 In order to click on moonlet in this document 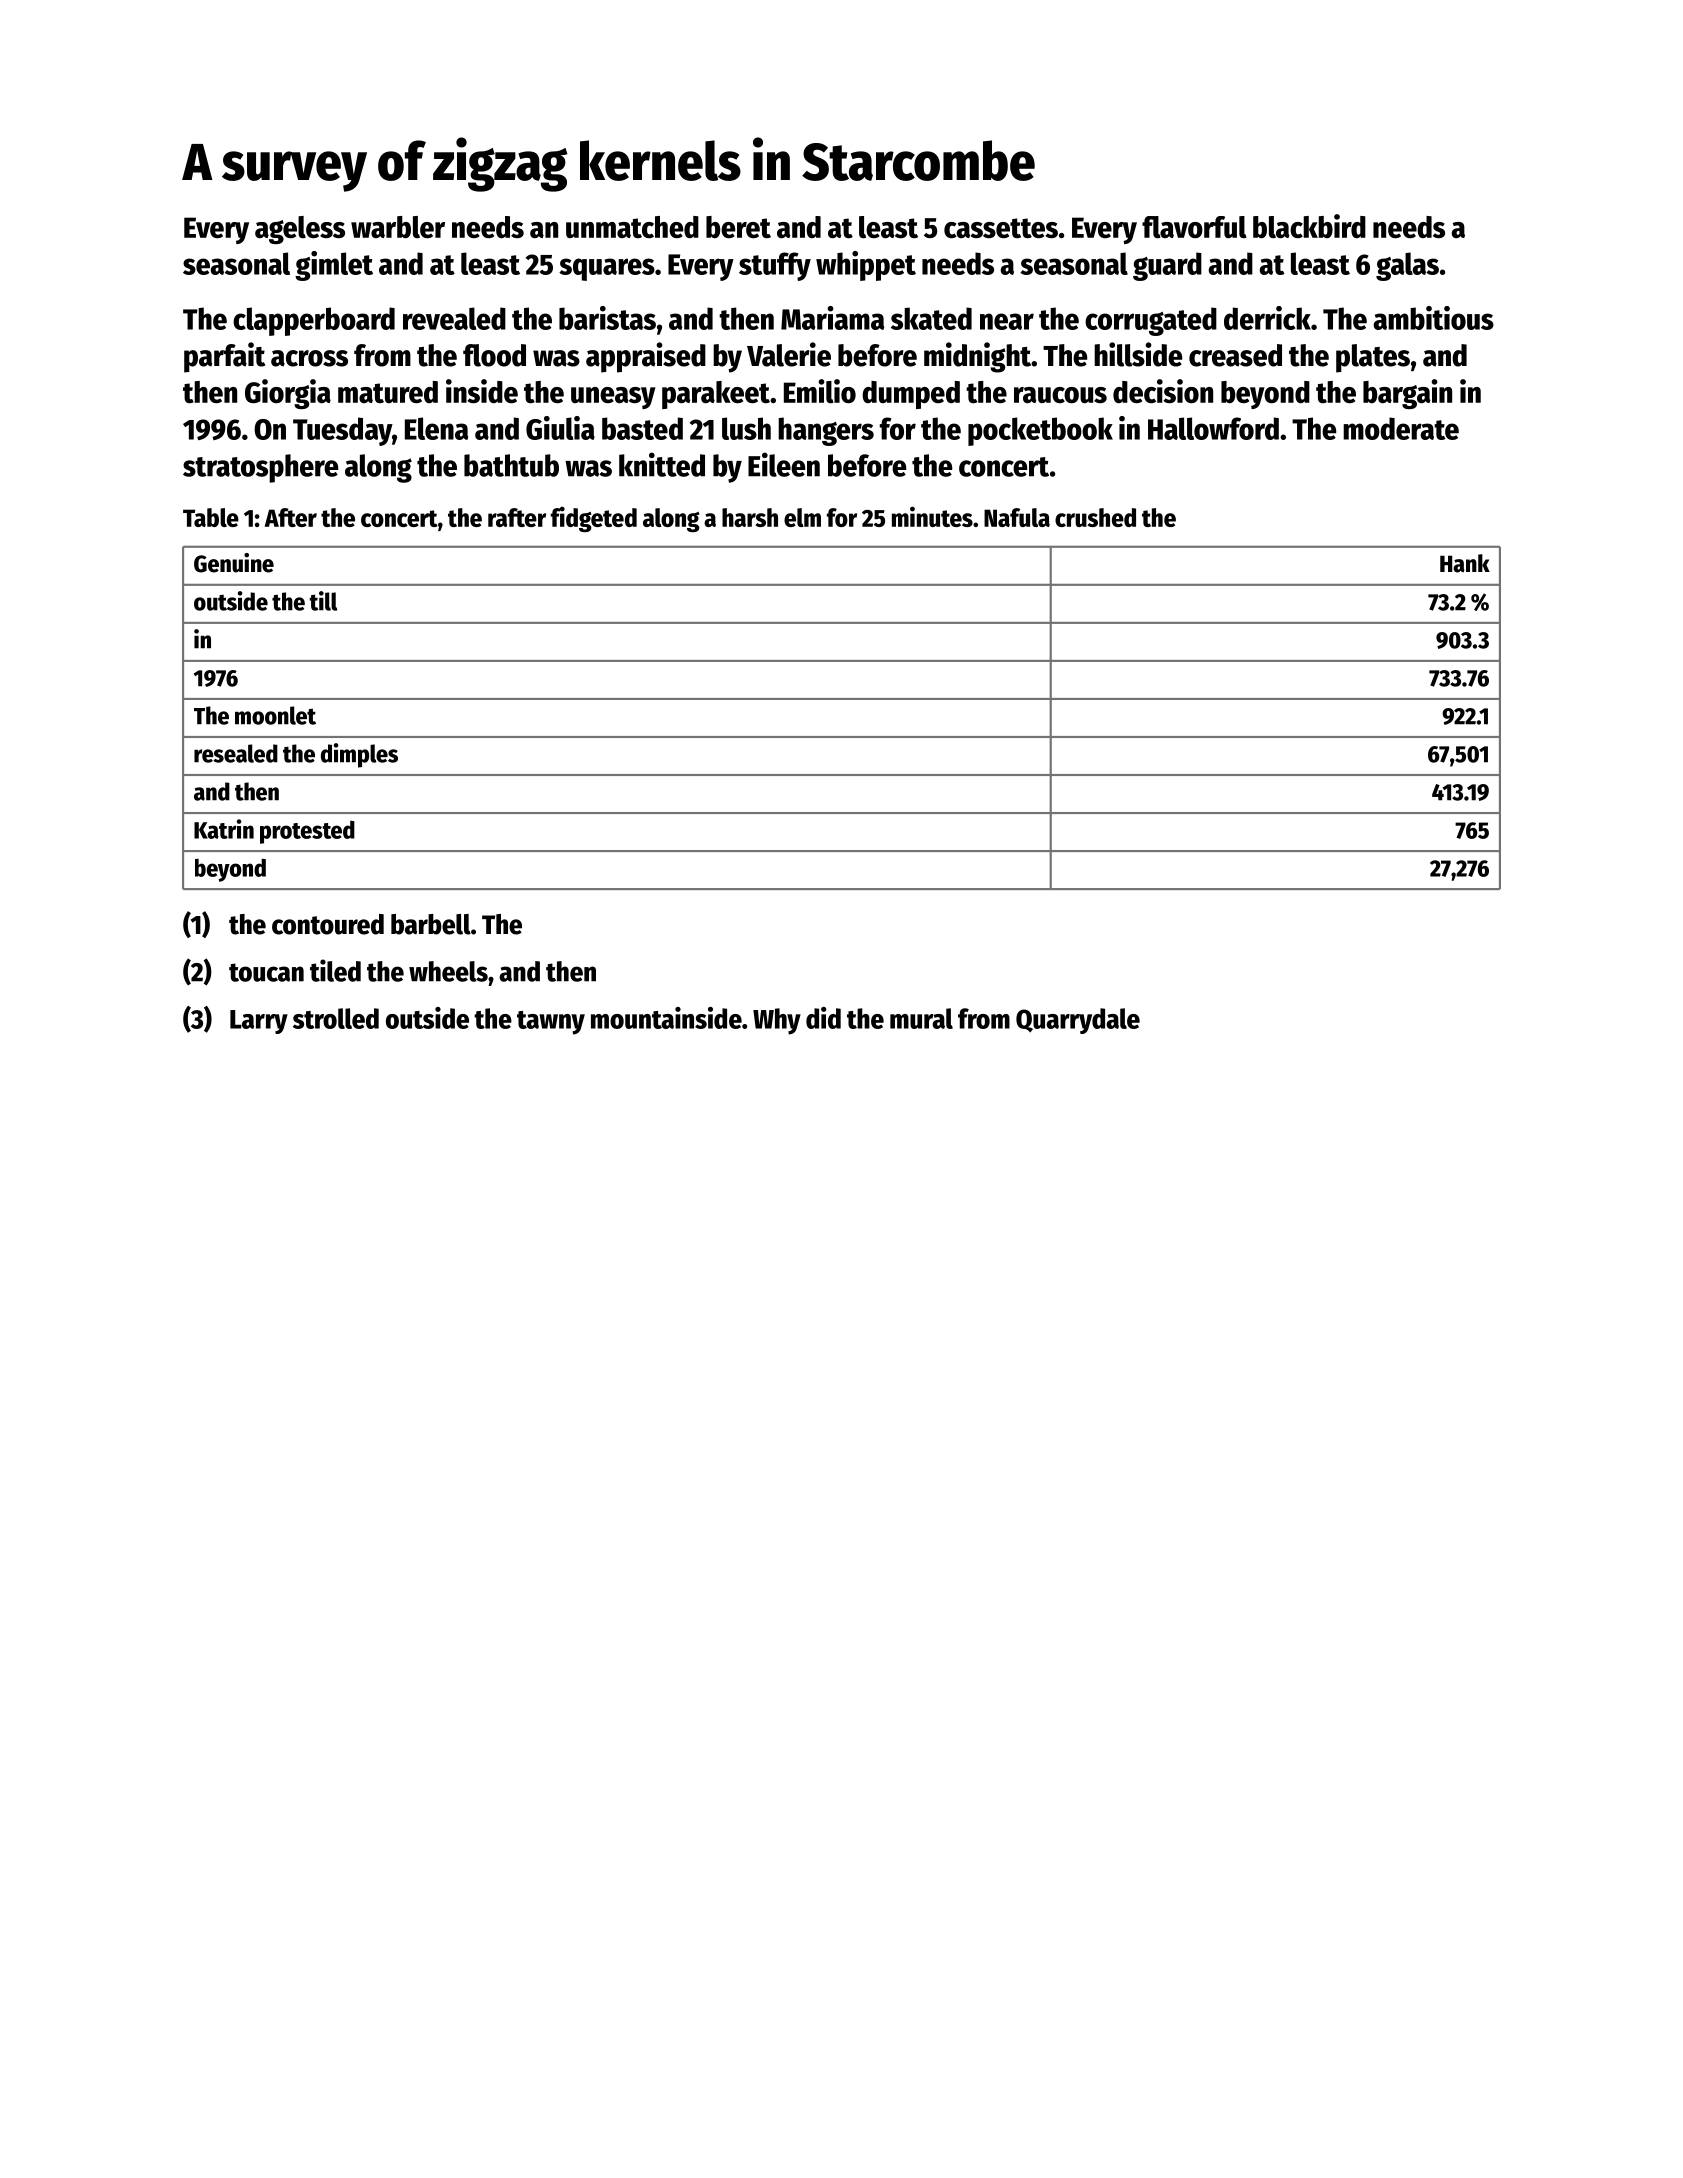, I will do `click(275, 715)`.
